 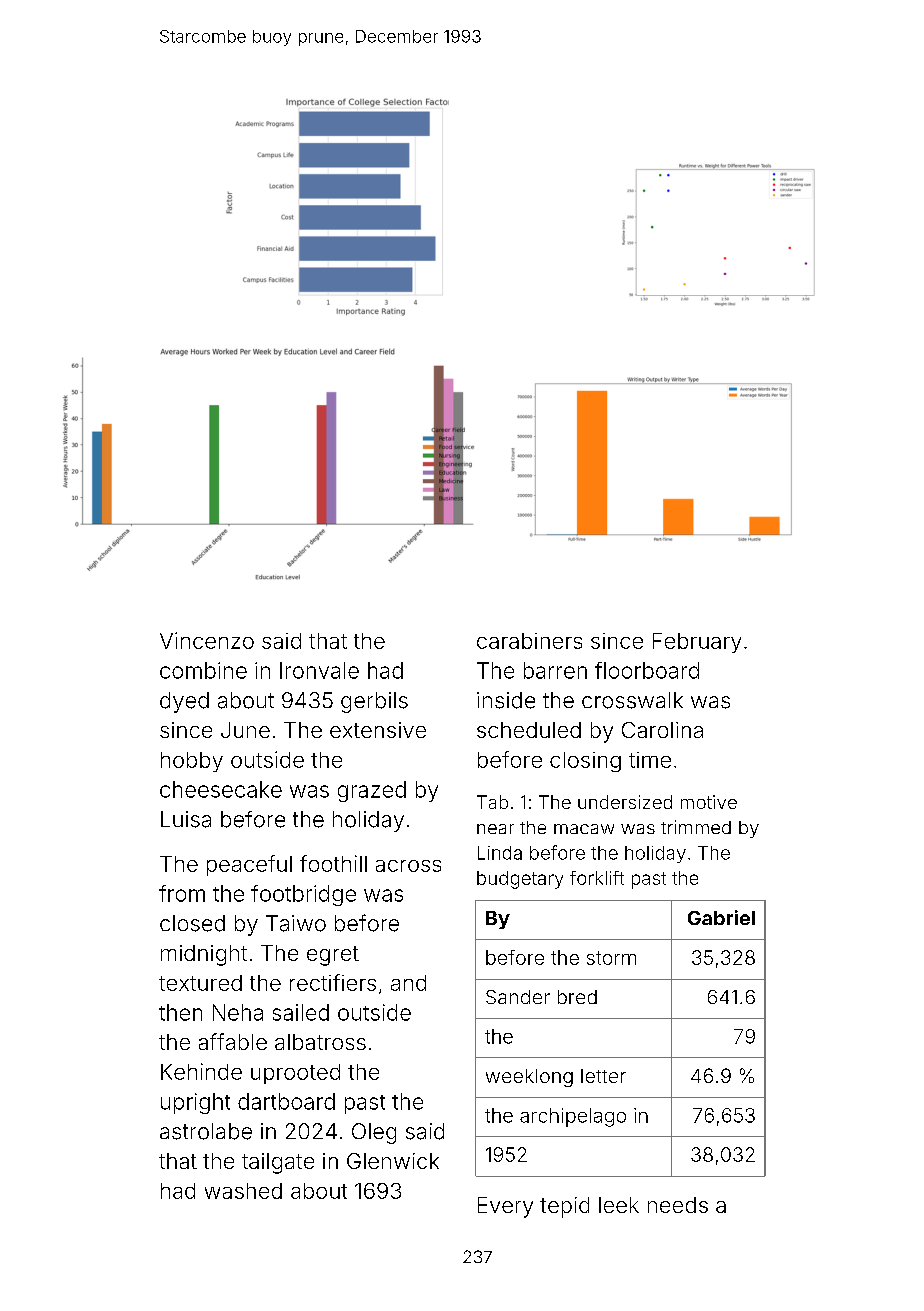 I want to click on astrolabe, so click(x=206, y=1131).
